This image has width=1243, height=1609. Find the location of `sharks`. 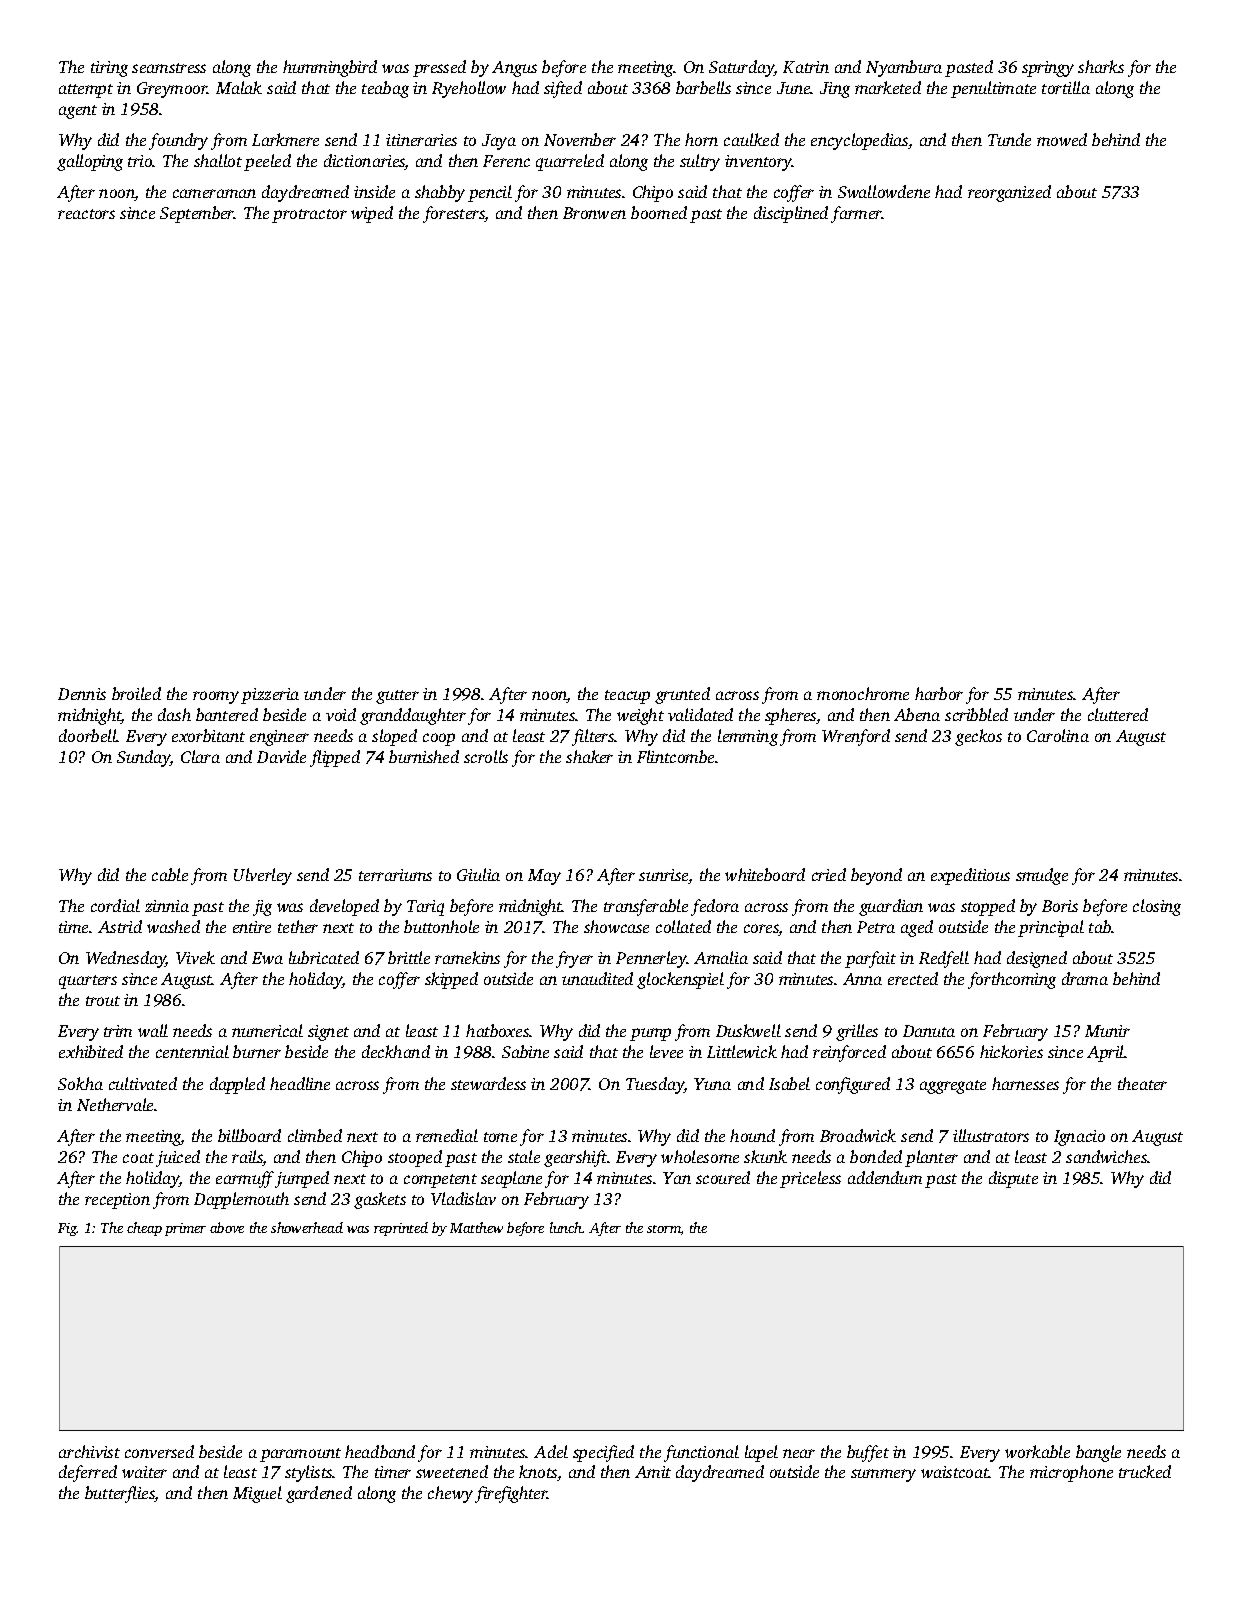

sharks is located at coordinates (1101, 66).
